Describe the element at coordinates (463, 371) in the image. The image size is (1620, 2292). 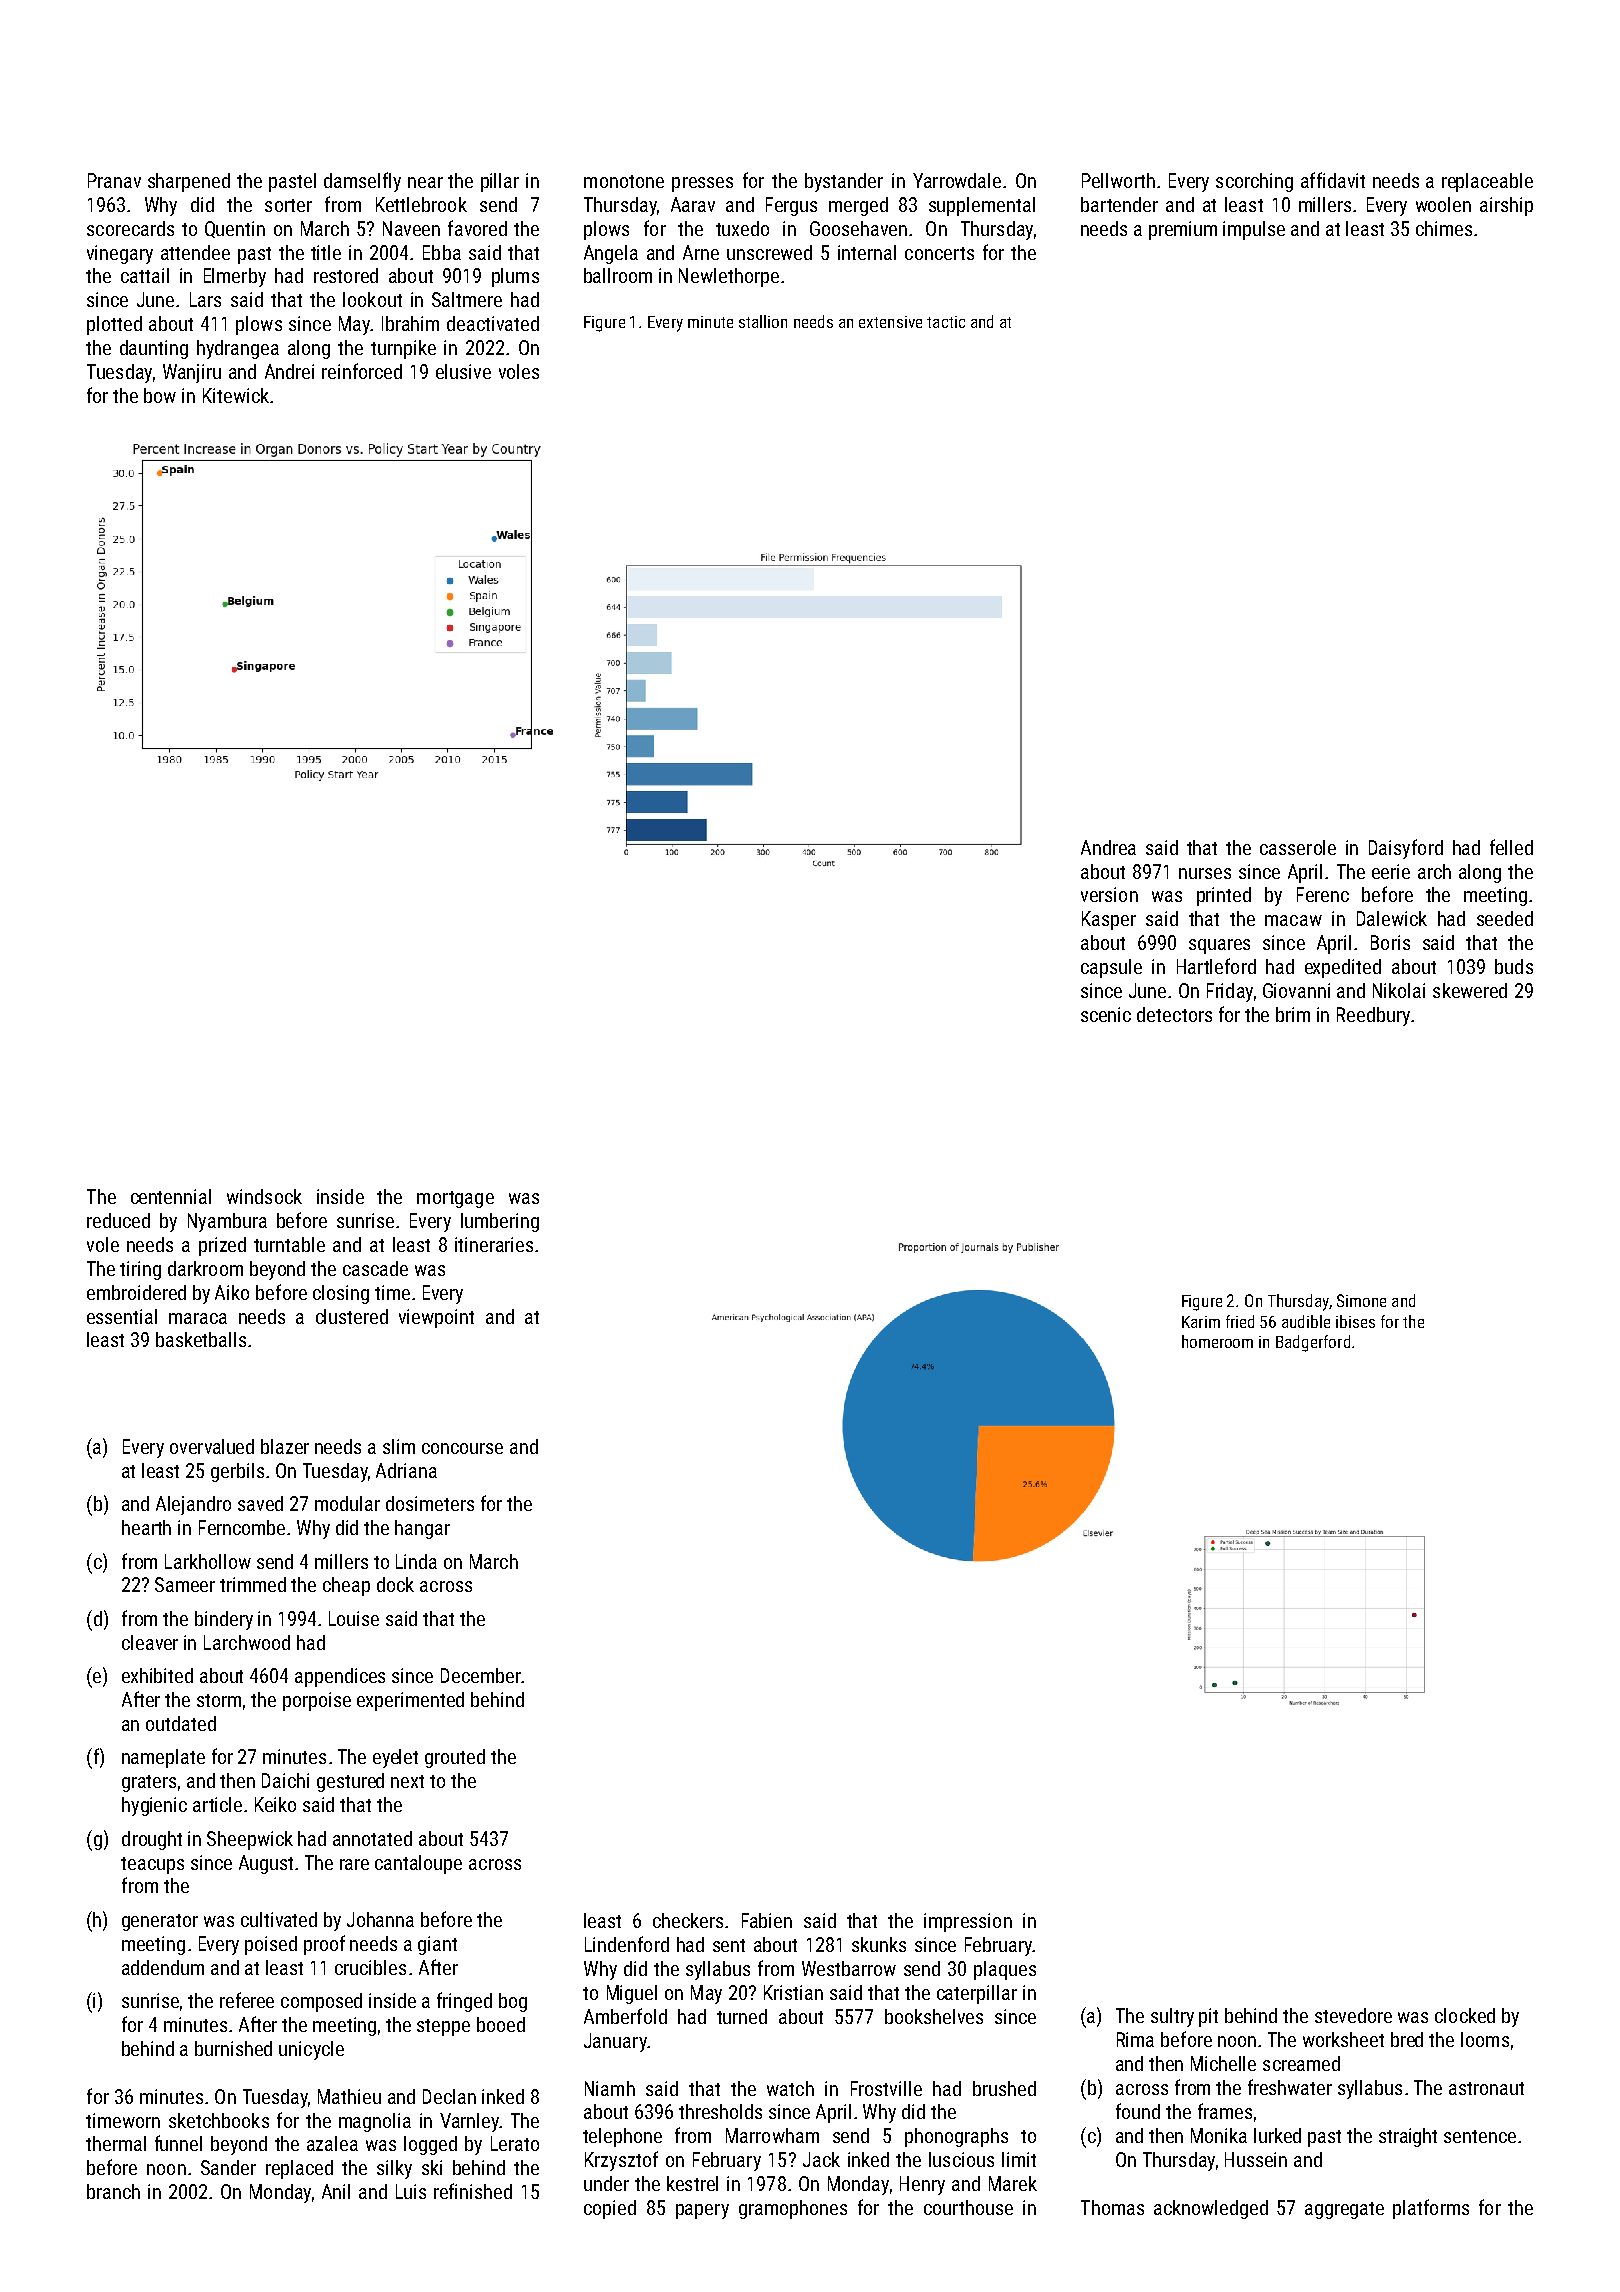
I see `elusive` at that location.
